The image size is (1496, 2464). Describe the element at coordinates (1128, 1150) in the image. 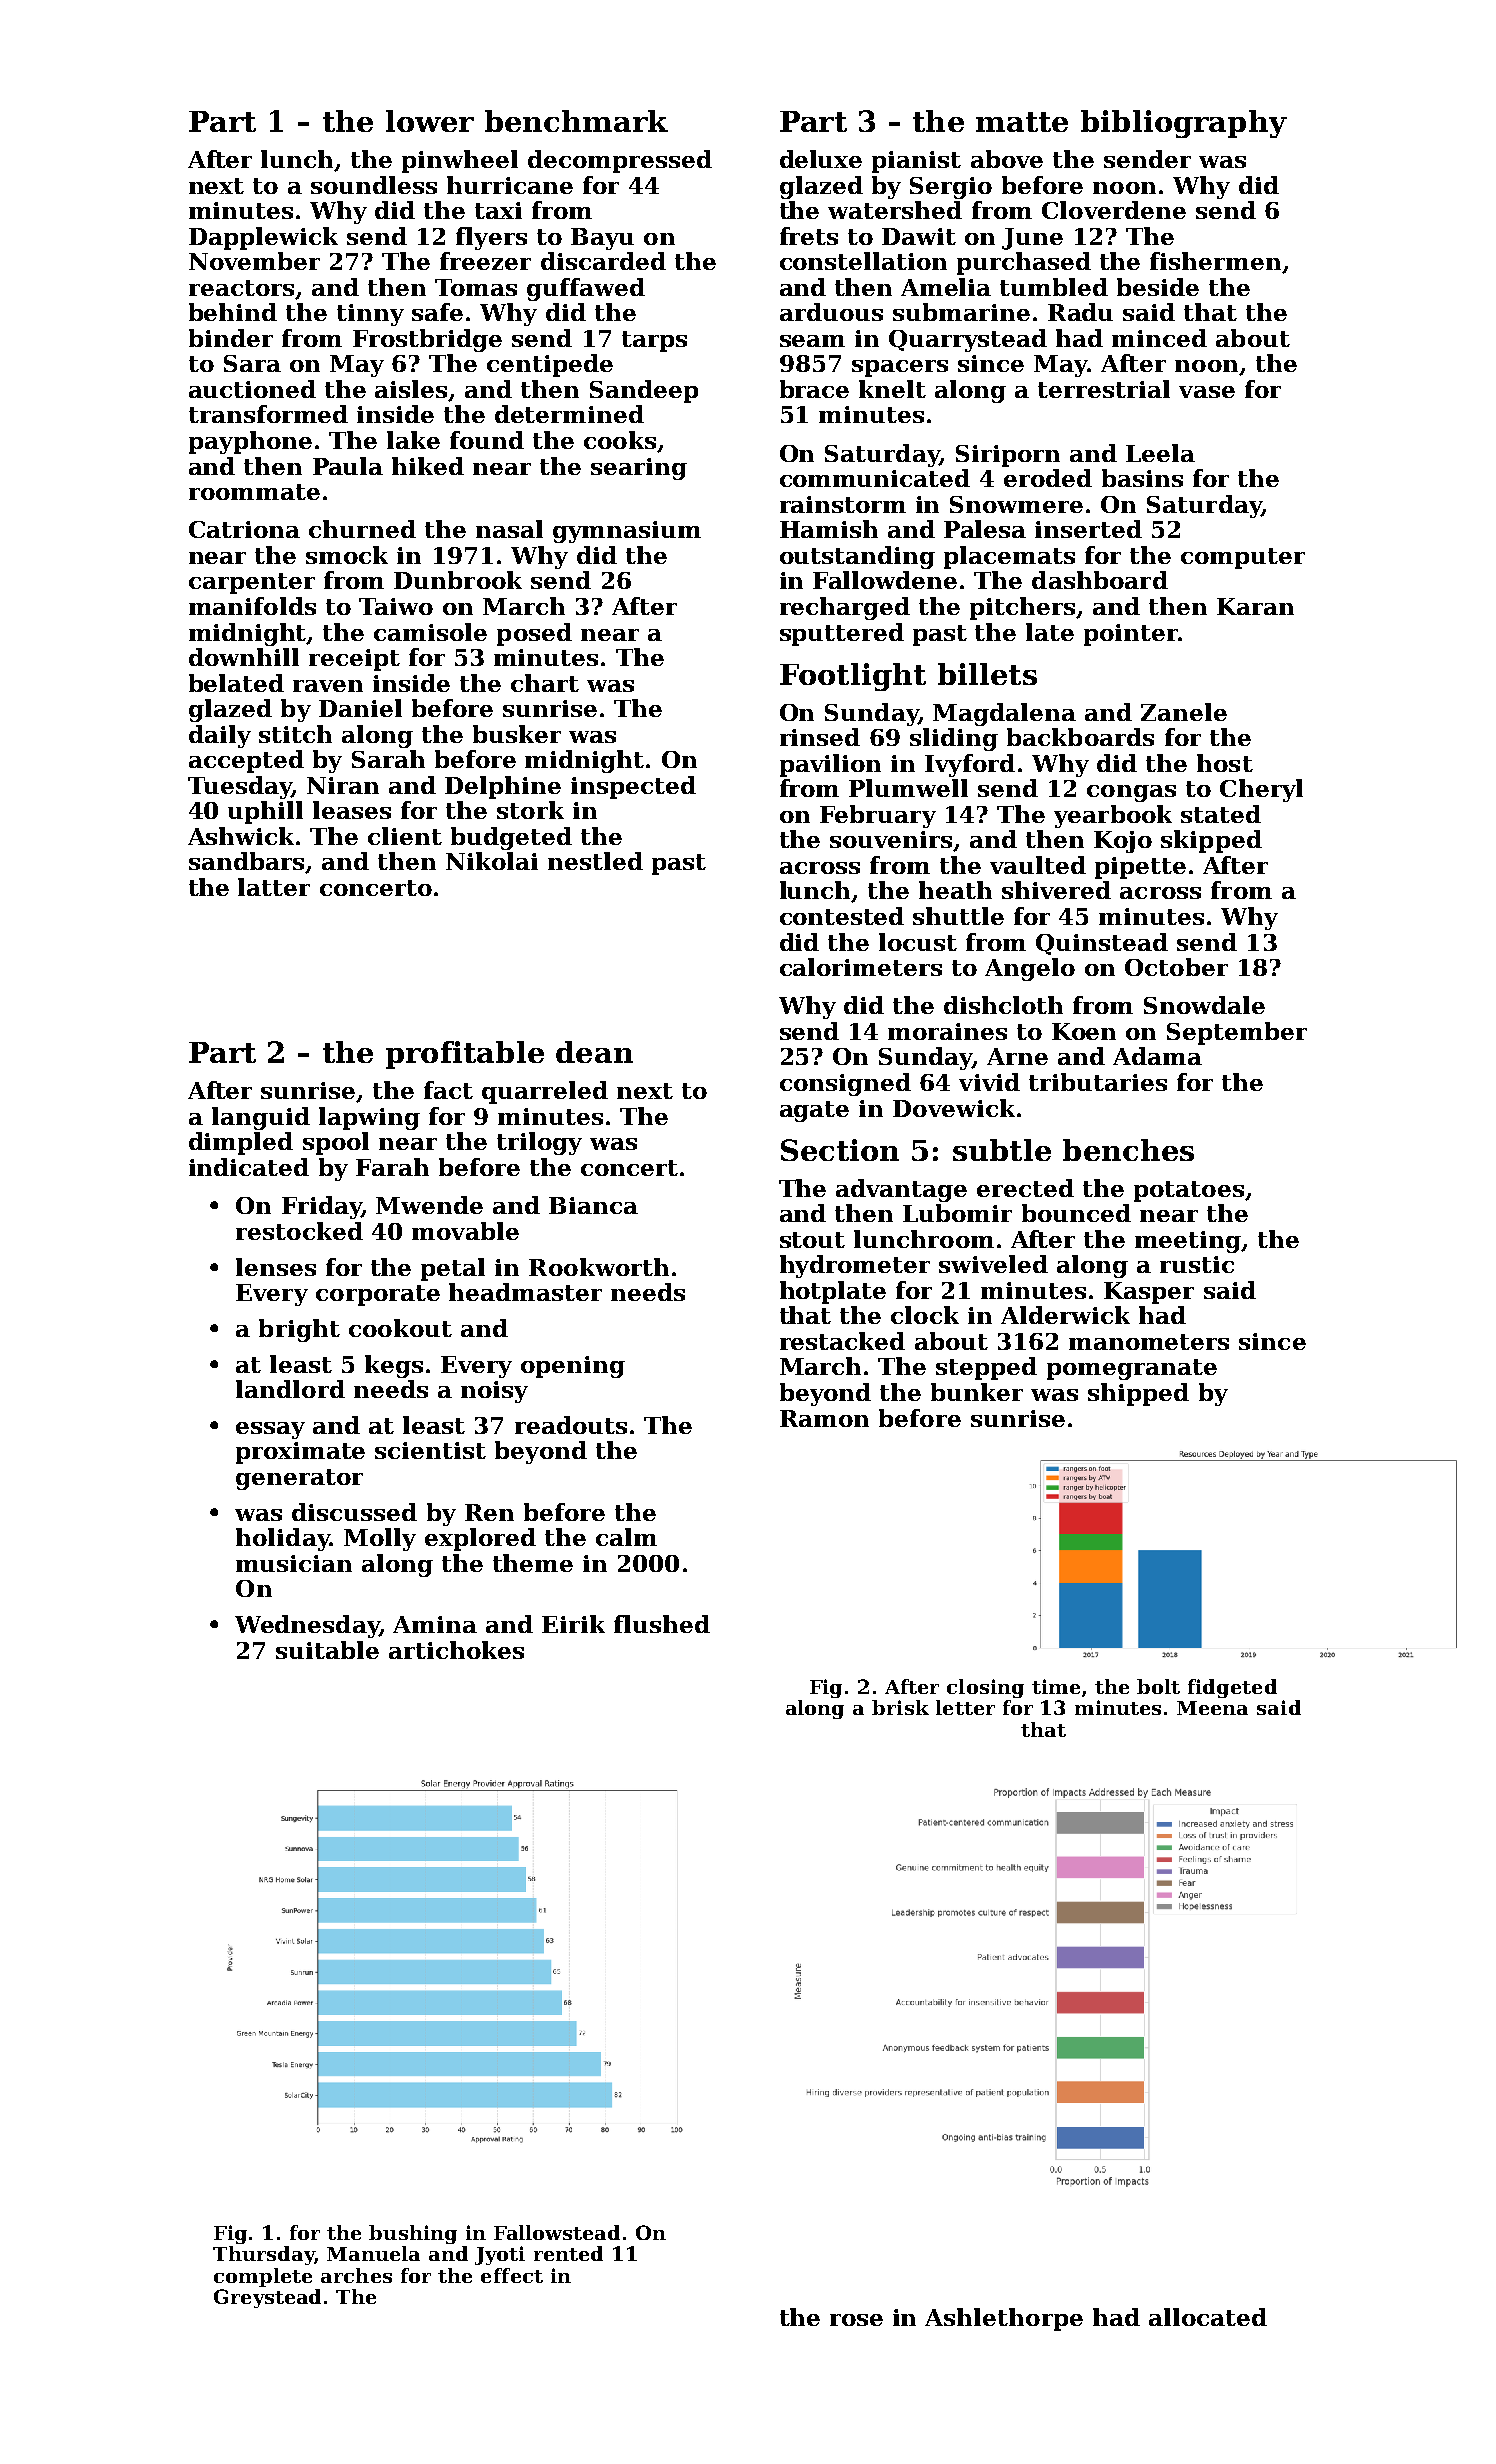

I see `benches` at that location.
